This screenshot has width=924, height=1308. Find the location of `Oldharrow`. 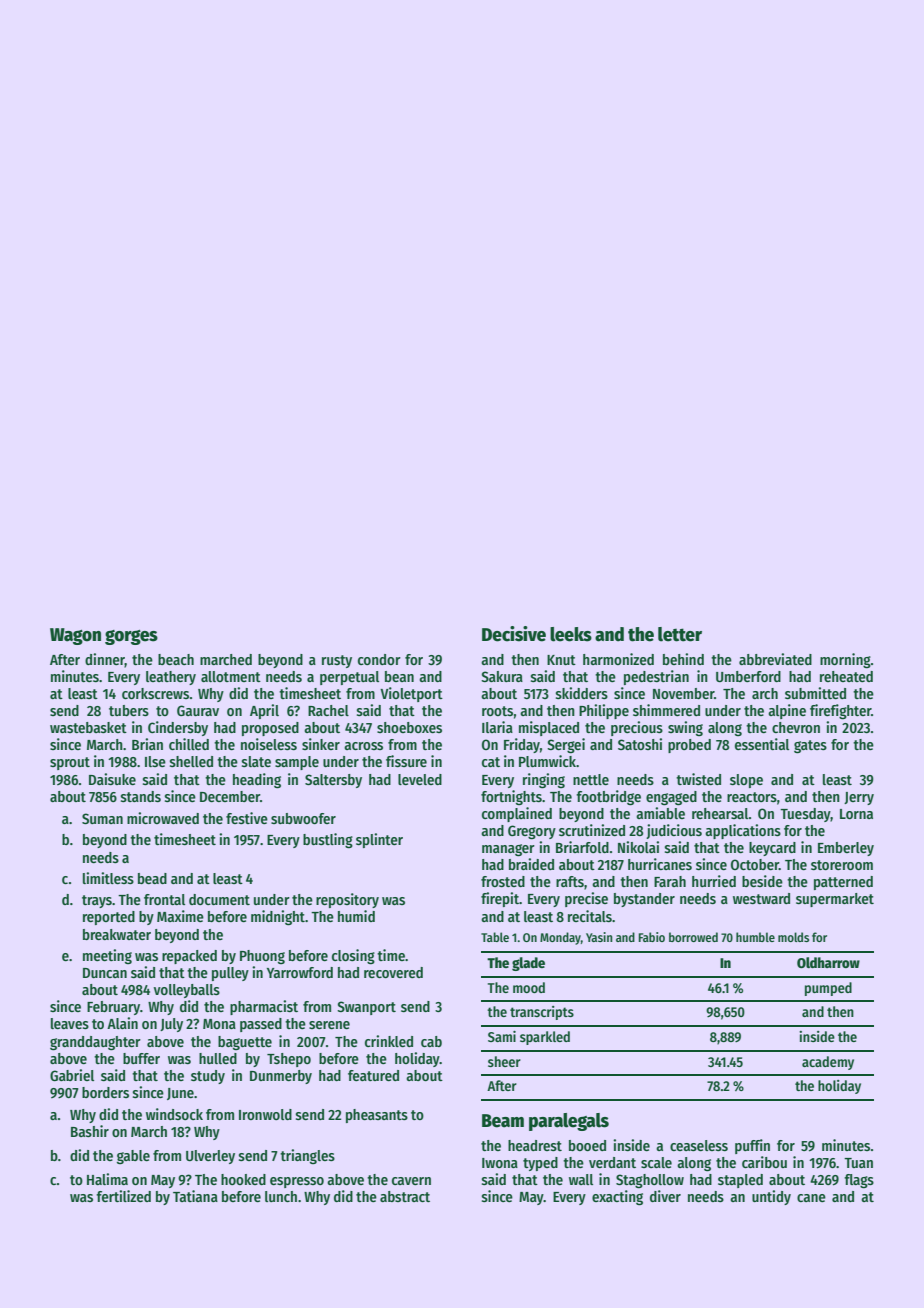

Oldharrow is located at coordinates (828, 962).
